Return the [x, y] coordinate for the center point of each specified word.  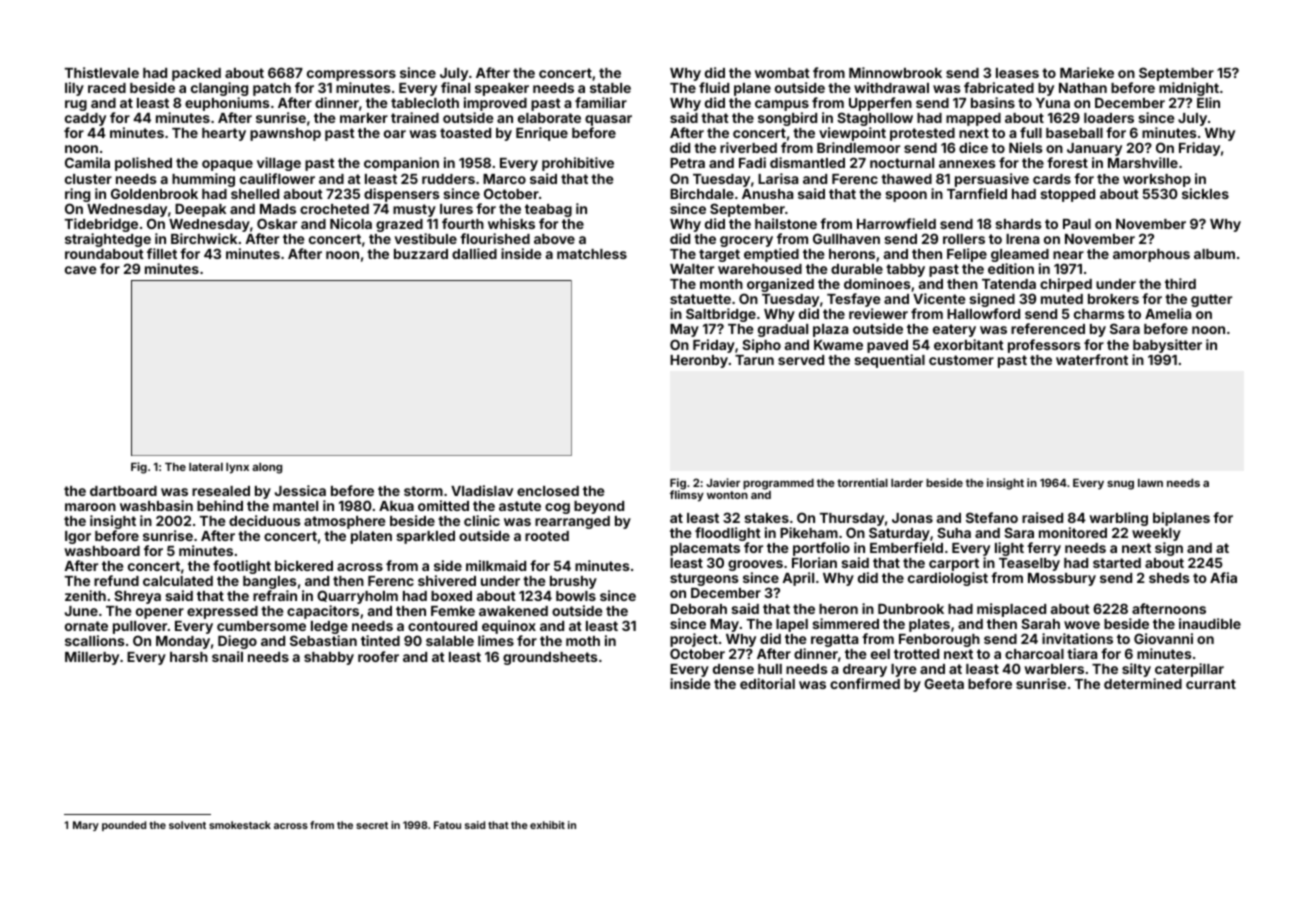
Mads [278, 209]
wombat [782, 73]
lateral [206, 467]
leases [1017, 73]
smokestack [240, 825]
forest [1067, 162]
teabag [548, 210]
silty [1136, 670]
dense [733, 669]
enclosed [548, 491]
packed [196, 74]
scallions [95, 640]
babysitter [1167, 346]
